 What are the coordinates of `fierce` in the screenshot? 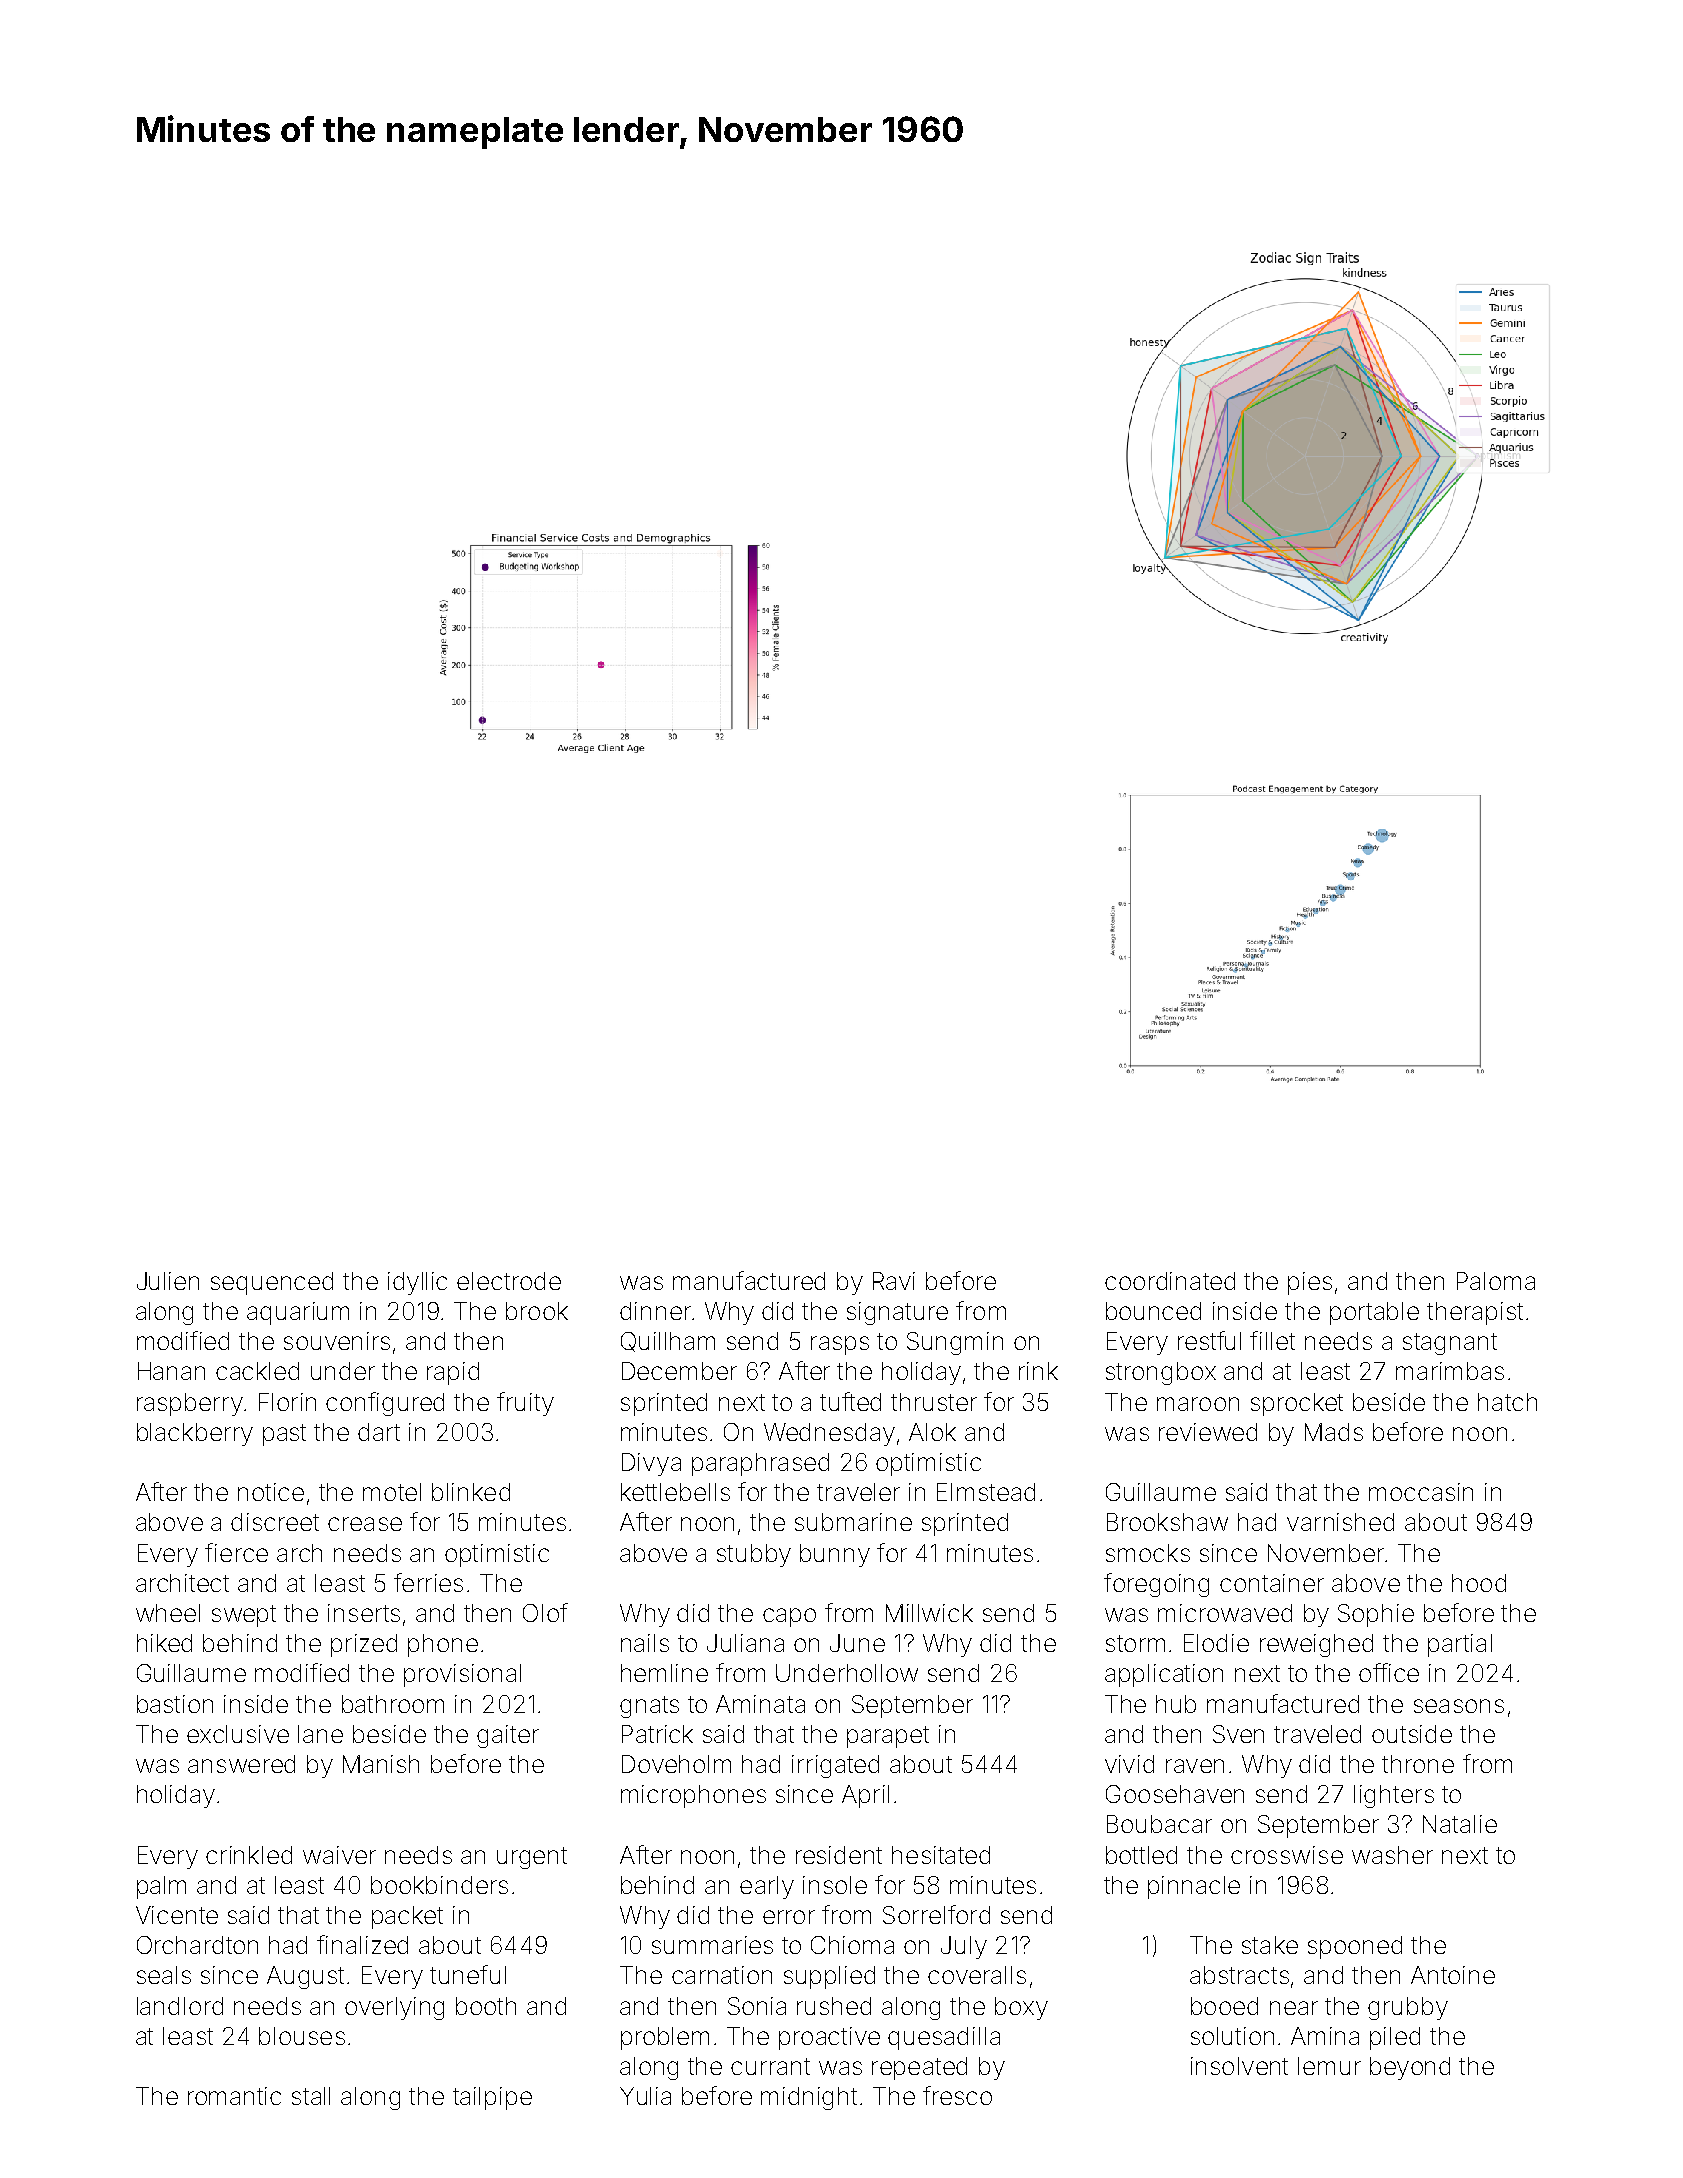 It's located at (236, 1552).
